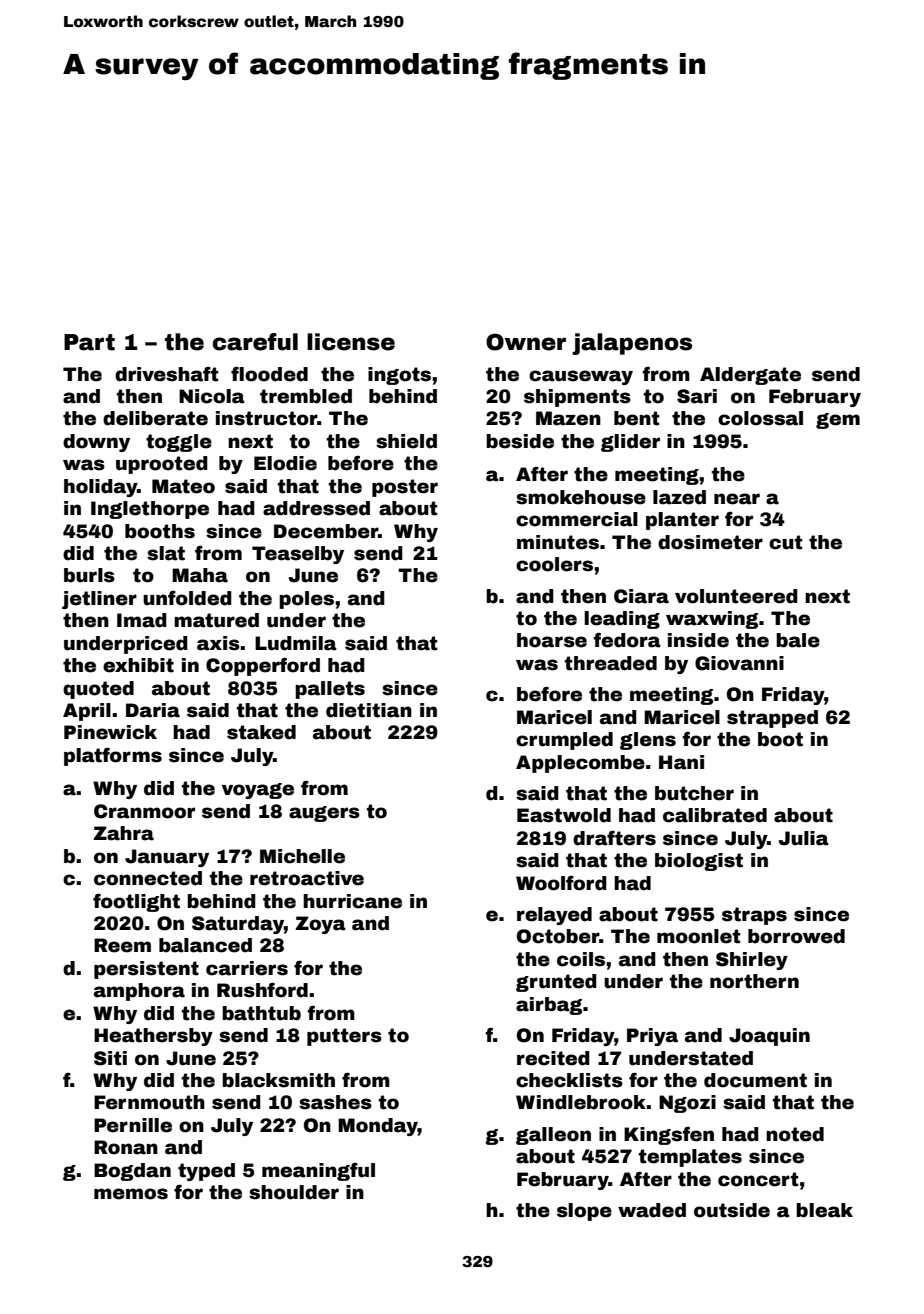 The height and width of the screenshot is (1314, 924). What do you see at coordinates (584, 1212) in the screenshot?
I see `slope` at bounding box center [584, 1212].
